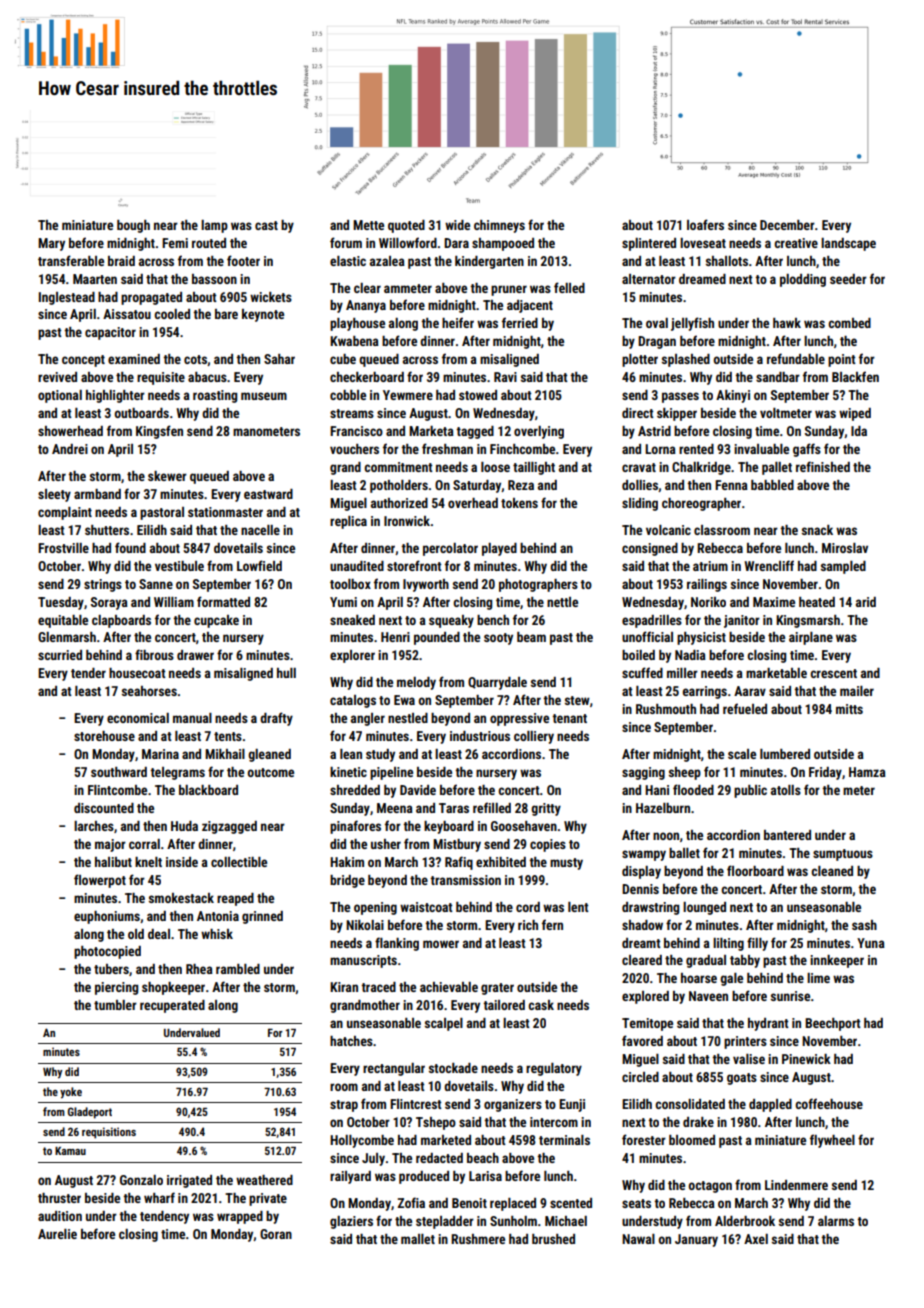 This image has height=1308, width=924. What do you see at coordinates (668, 530) in the image?
I see `volcanic` at bounding box center [668, 530].
